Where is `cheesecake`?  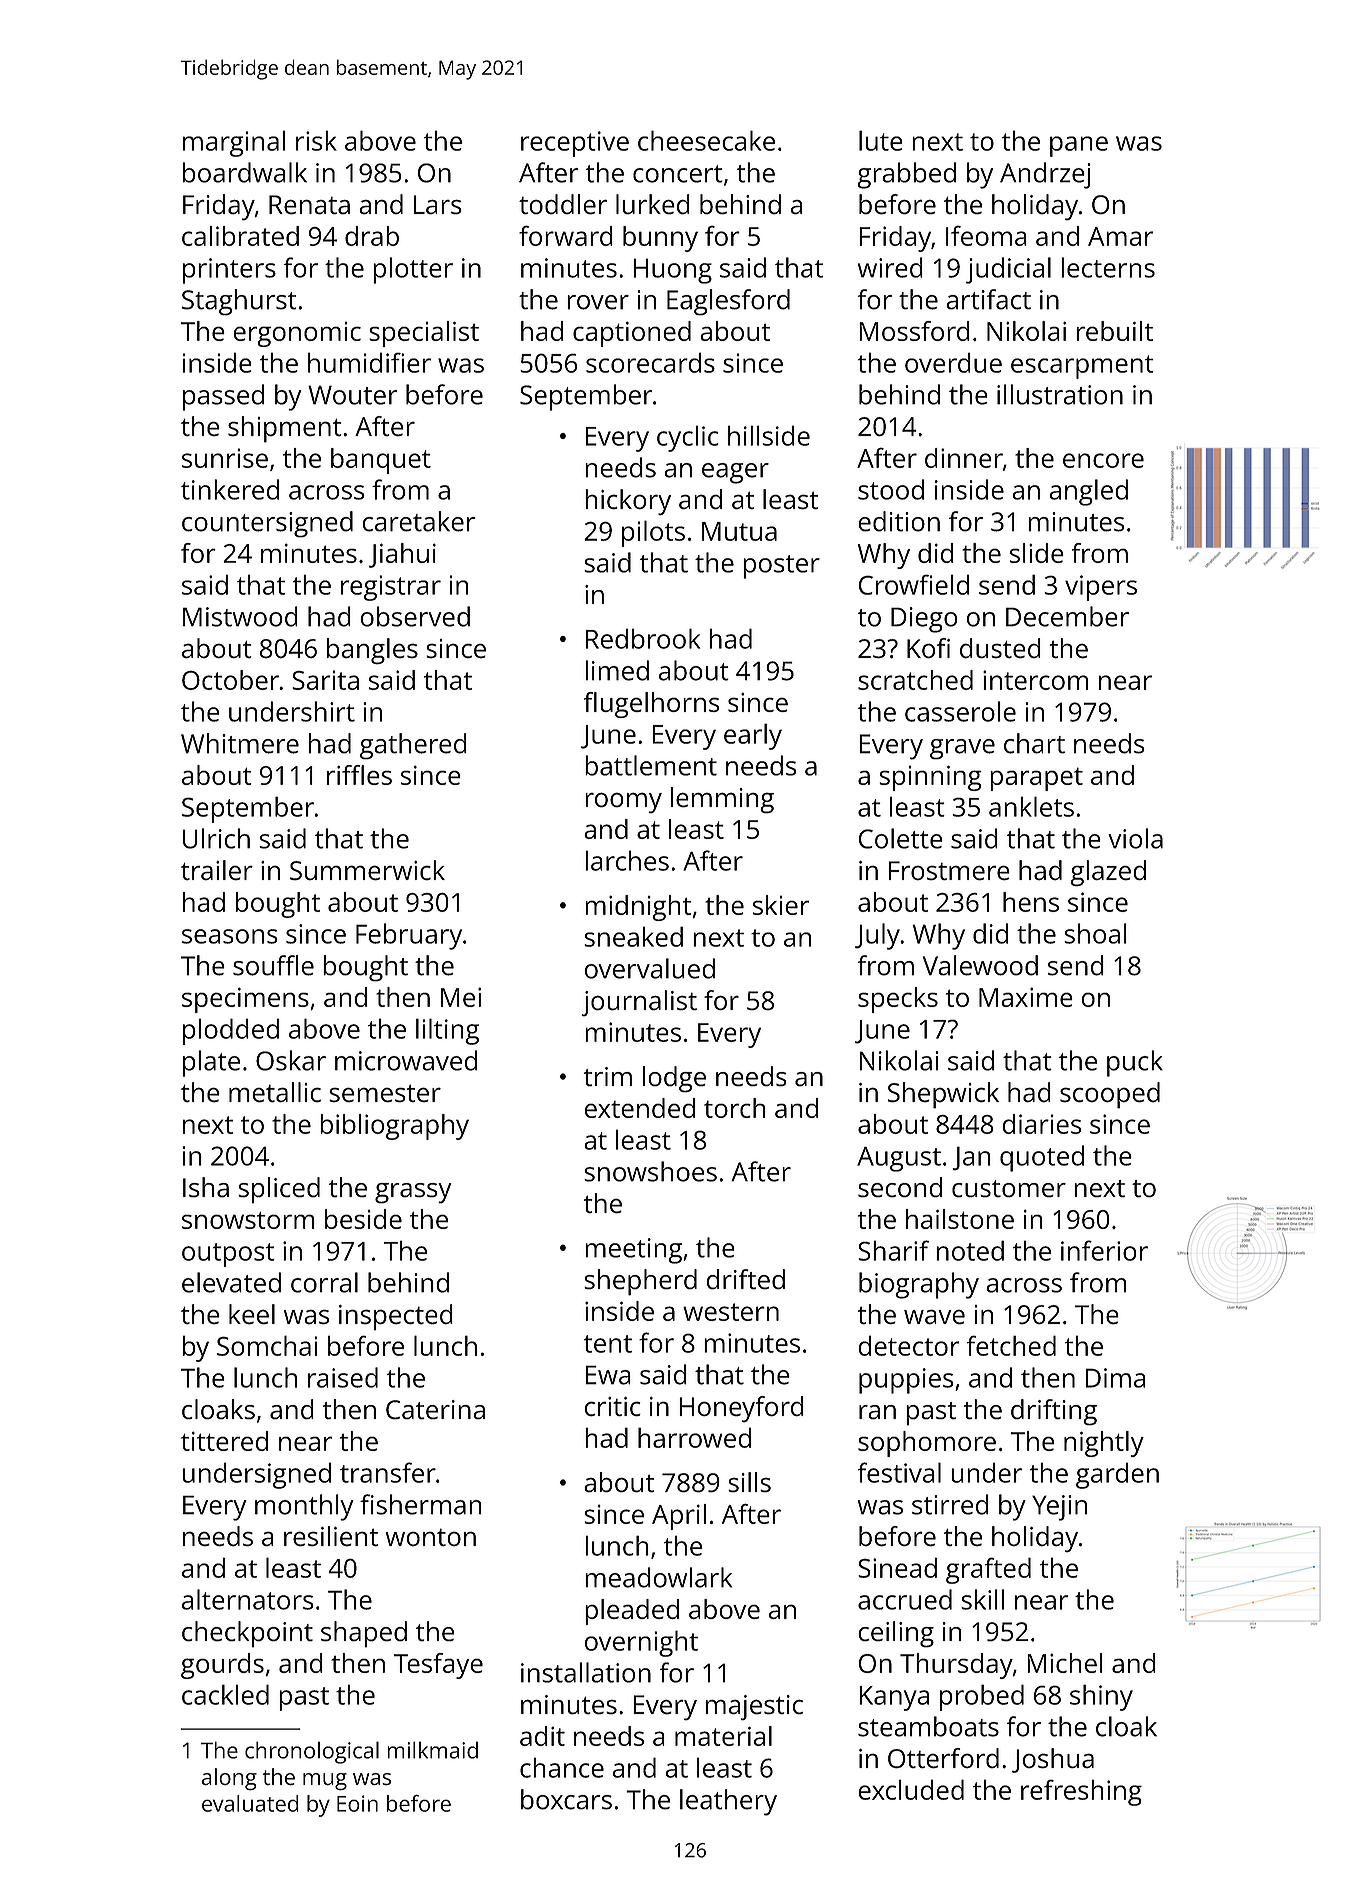
cheesecake is located at coordinates (706, 140).
